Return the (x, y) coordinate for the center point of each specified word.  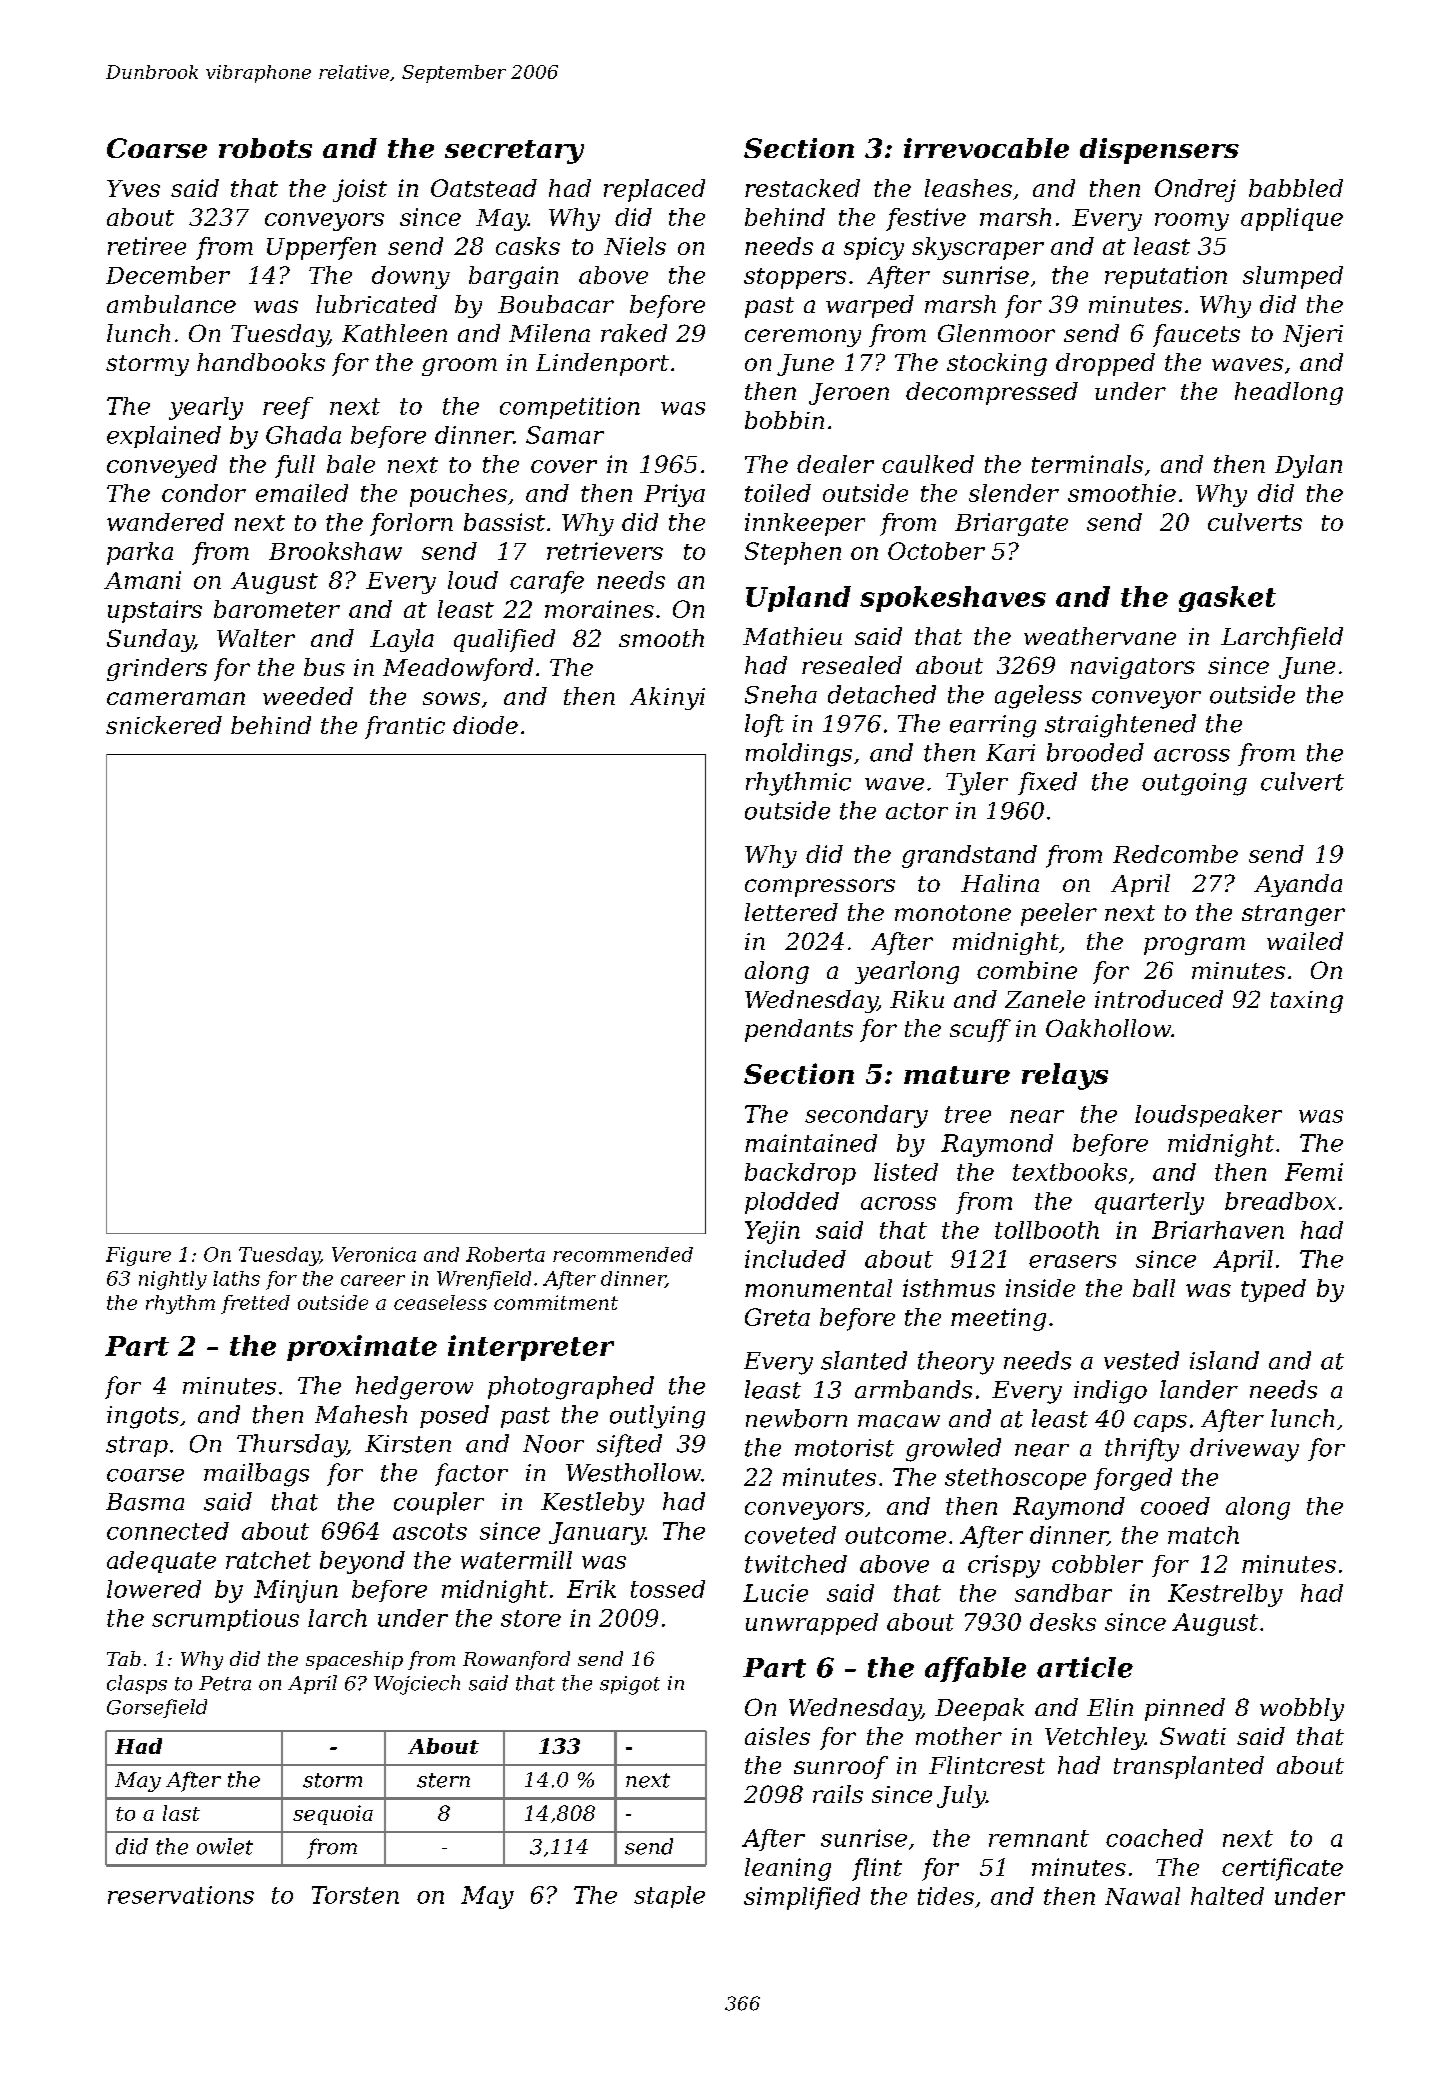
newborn (796, 1418)
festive (926, 219)
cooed (1175, 1506)
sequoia (333, 1815)
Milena (549, 333)
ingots (143, 1417)
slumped (1293, 277)
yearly (206, 408)
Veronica (374, 1254)
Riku (917, 999)
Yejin (772, 1232)
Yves (133, 188)
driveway (1244, 1450)
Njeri (1313, 336)
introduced (1159, 999)
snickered (164, 725)
